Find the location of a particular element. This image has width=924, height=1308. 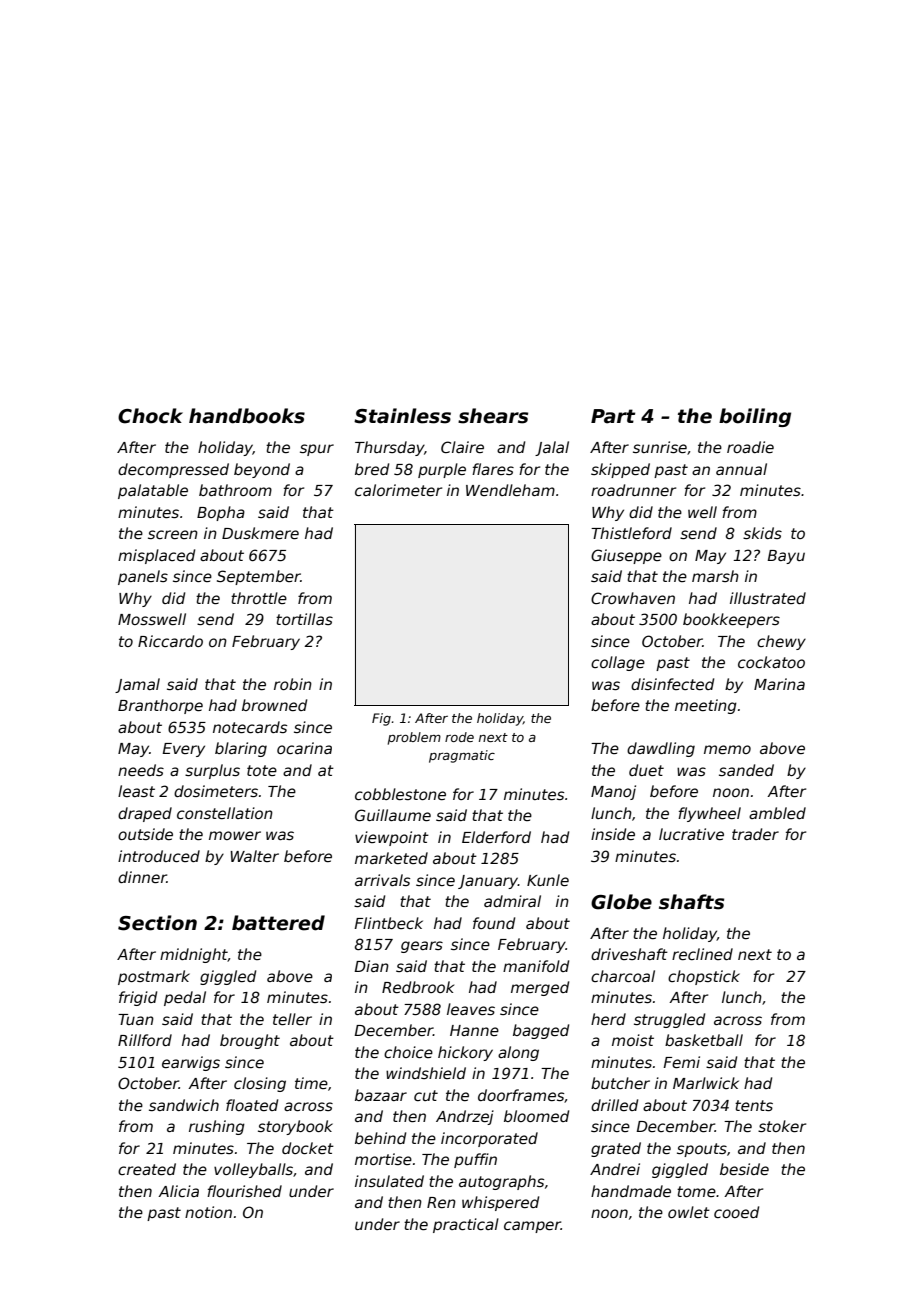

lucrative is located at coordinates (691, 834).
